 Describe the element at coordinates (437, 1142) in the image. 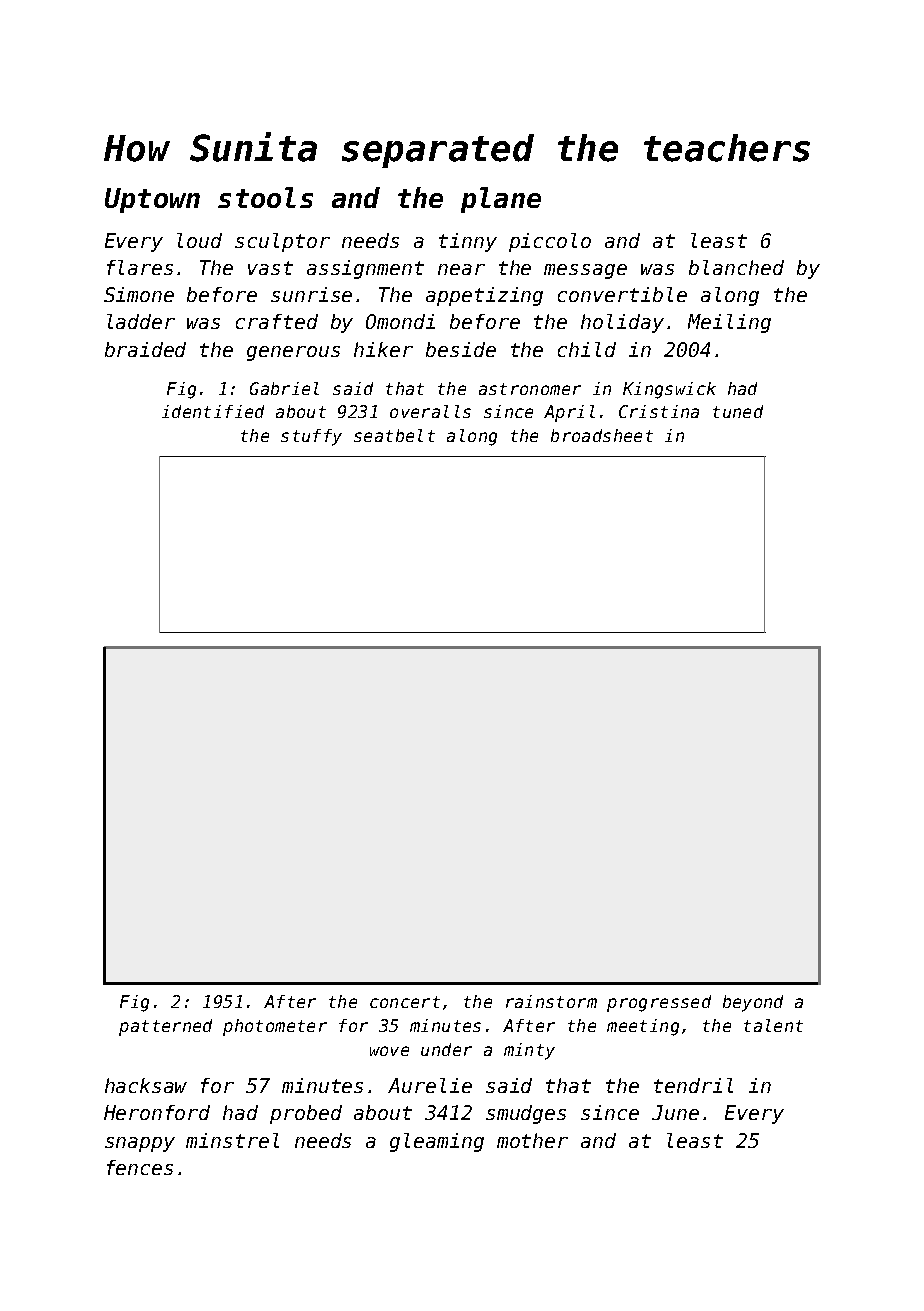

I see `gleaming` at that location.
